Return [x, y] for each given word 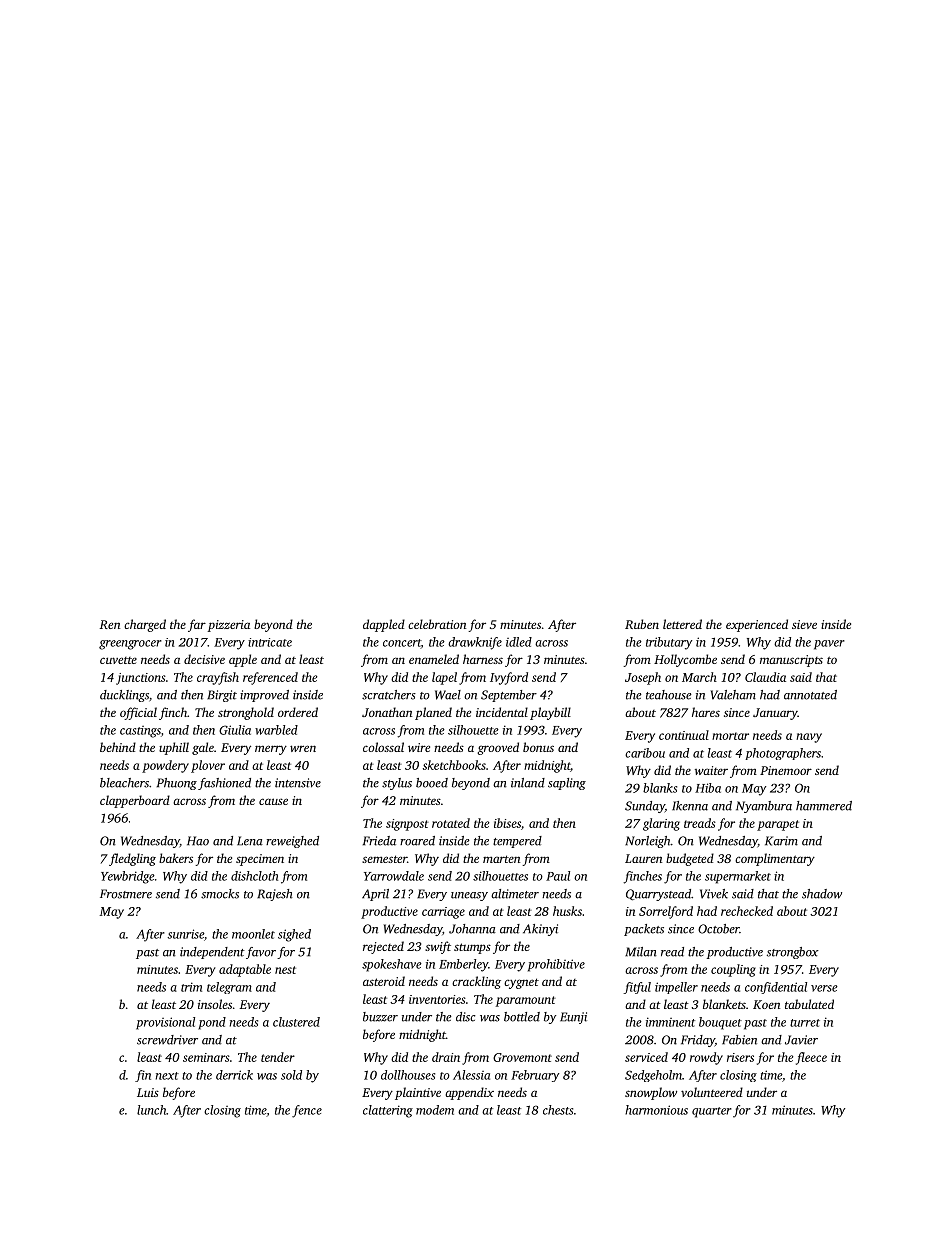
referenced [270, 678]
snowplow [651, 1093]
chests [558, 1110]
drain [446, 1057]
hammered [824, 806]
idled [519, 642]
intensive [298, 783]
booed [432, 783]
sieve [804, 624]
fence [307, 1111]
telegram [229, 988]
